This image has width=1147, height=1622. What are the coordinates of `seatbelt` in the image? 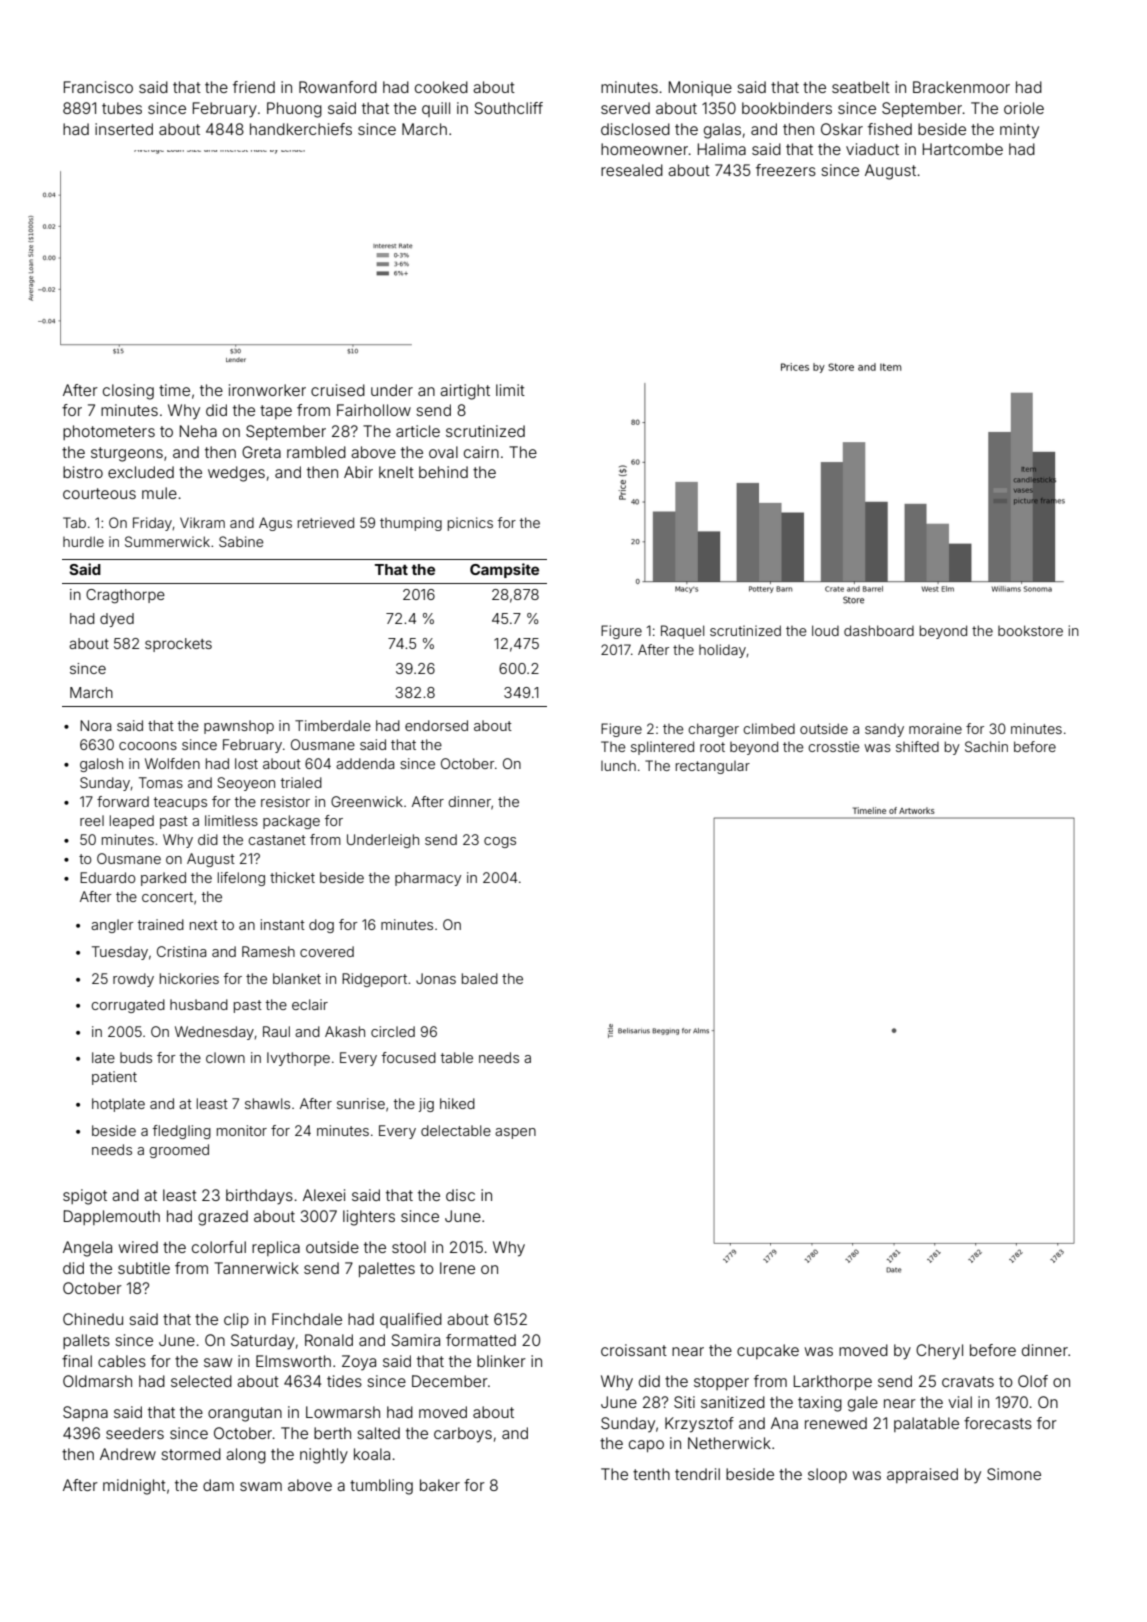 It's located at (861, 87).
